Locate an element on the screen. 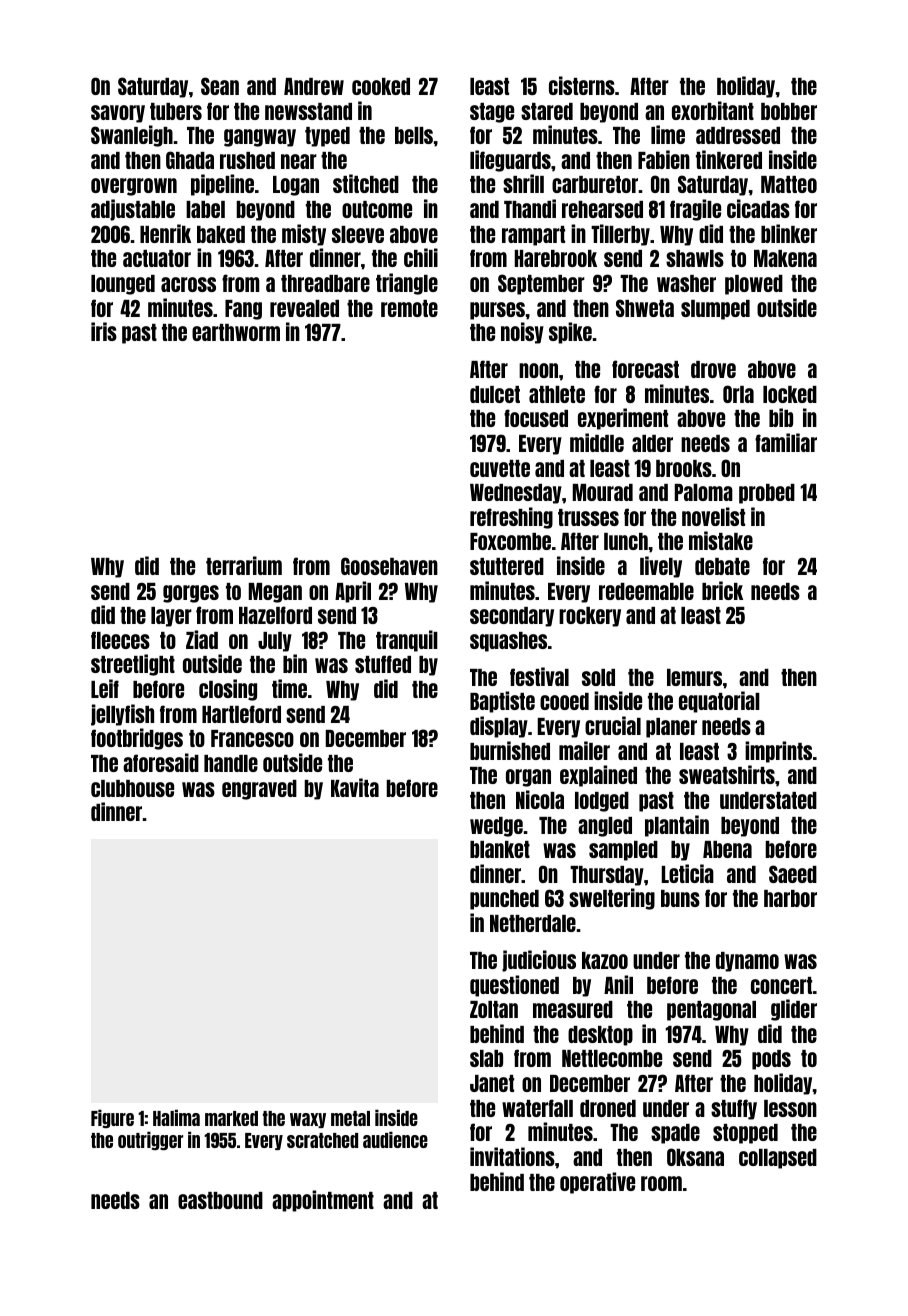 The height and width of the screenshot is (1316, 908). refreshing is located at coordinates (511, 518).
